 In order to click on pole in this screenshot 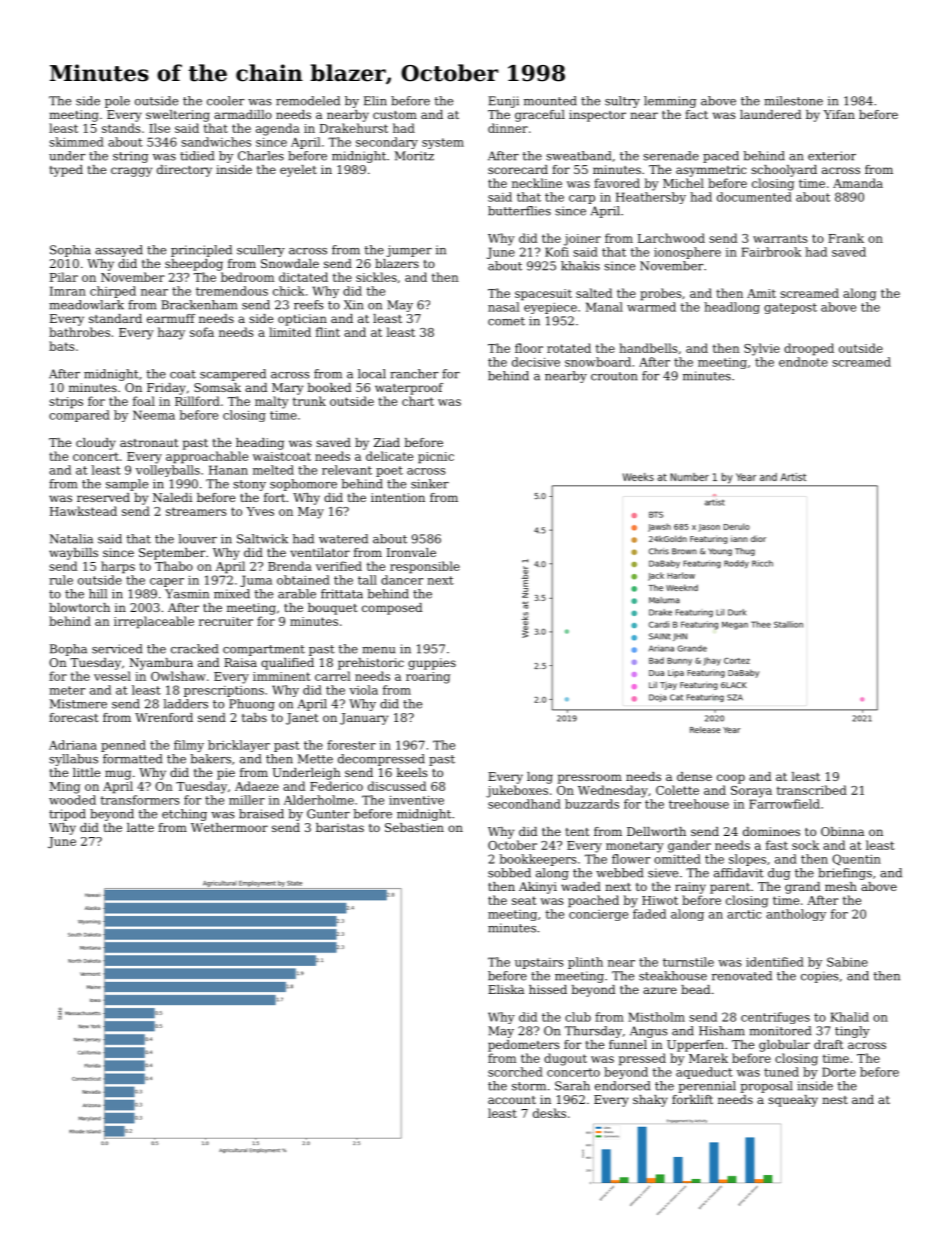, I will do `click(117, 102)`.
